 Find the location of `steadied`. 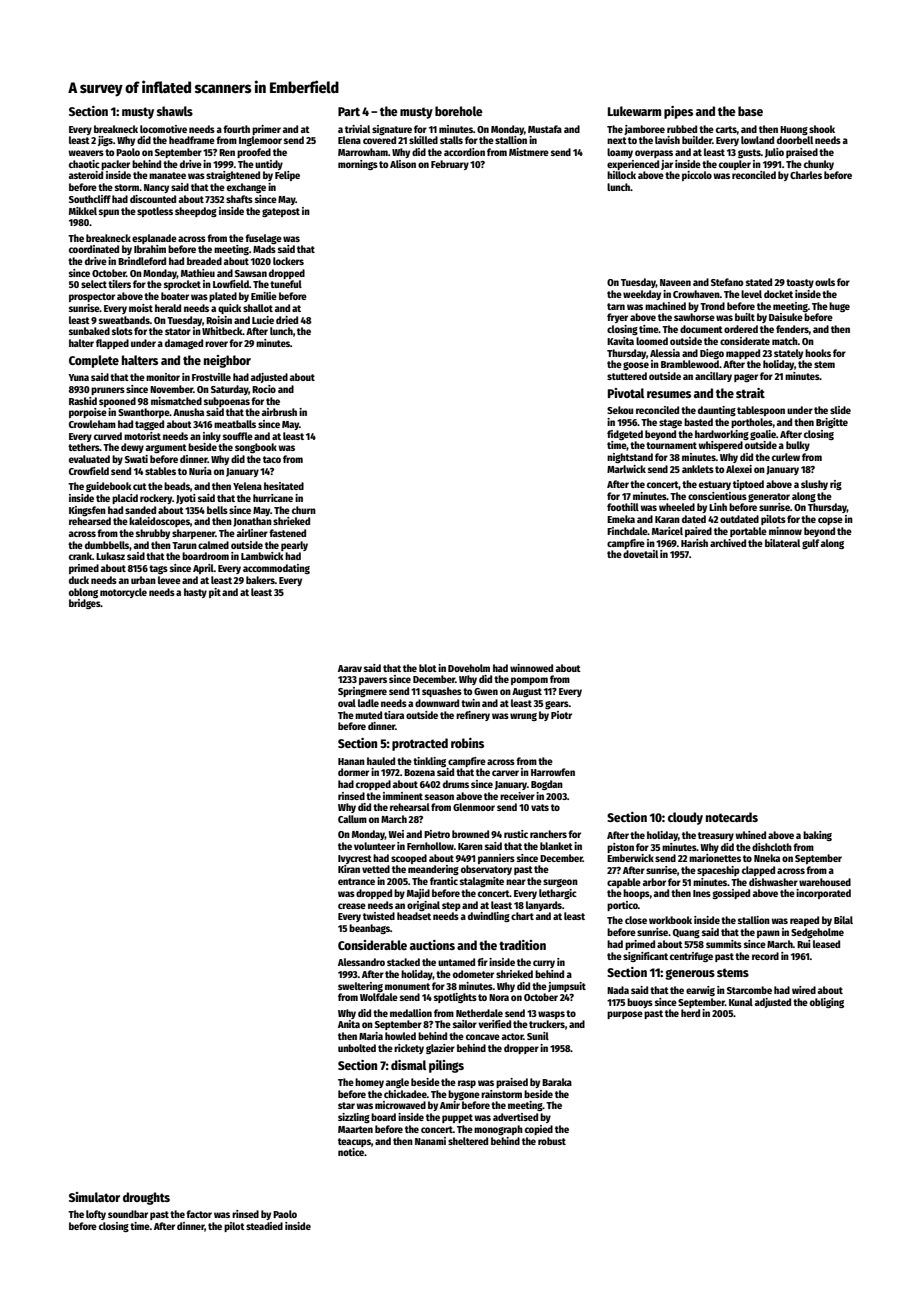

steadied is located at coordinates (264, 1226).
